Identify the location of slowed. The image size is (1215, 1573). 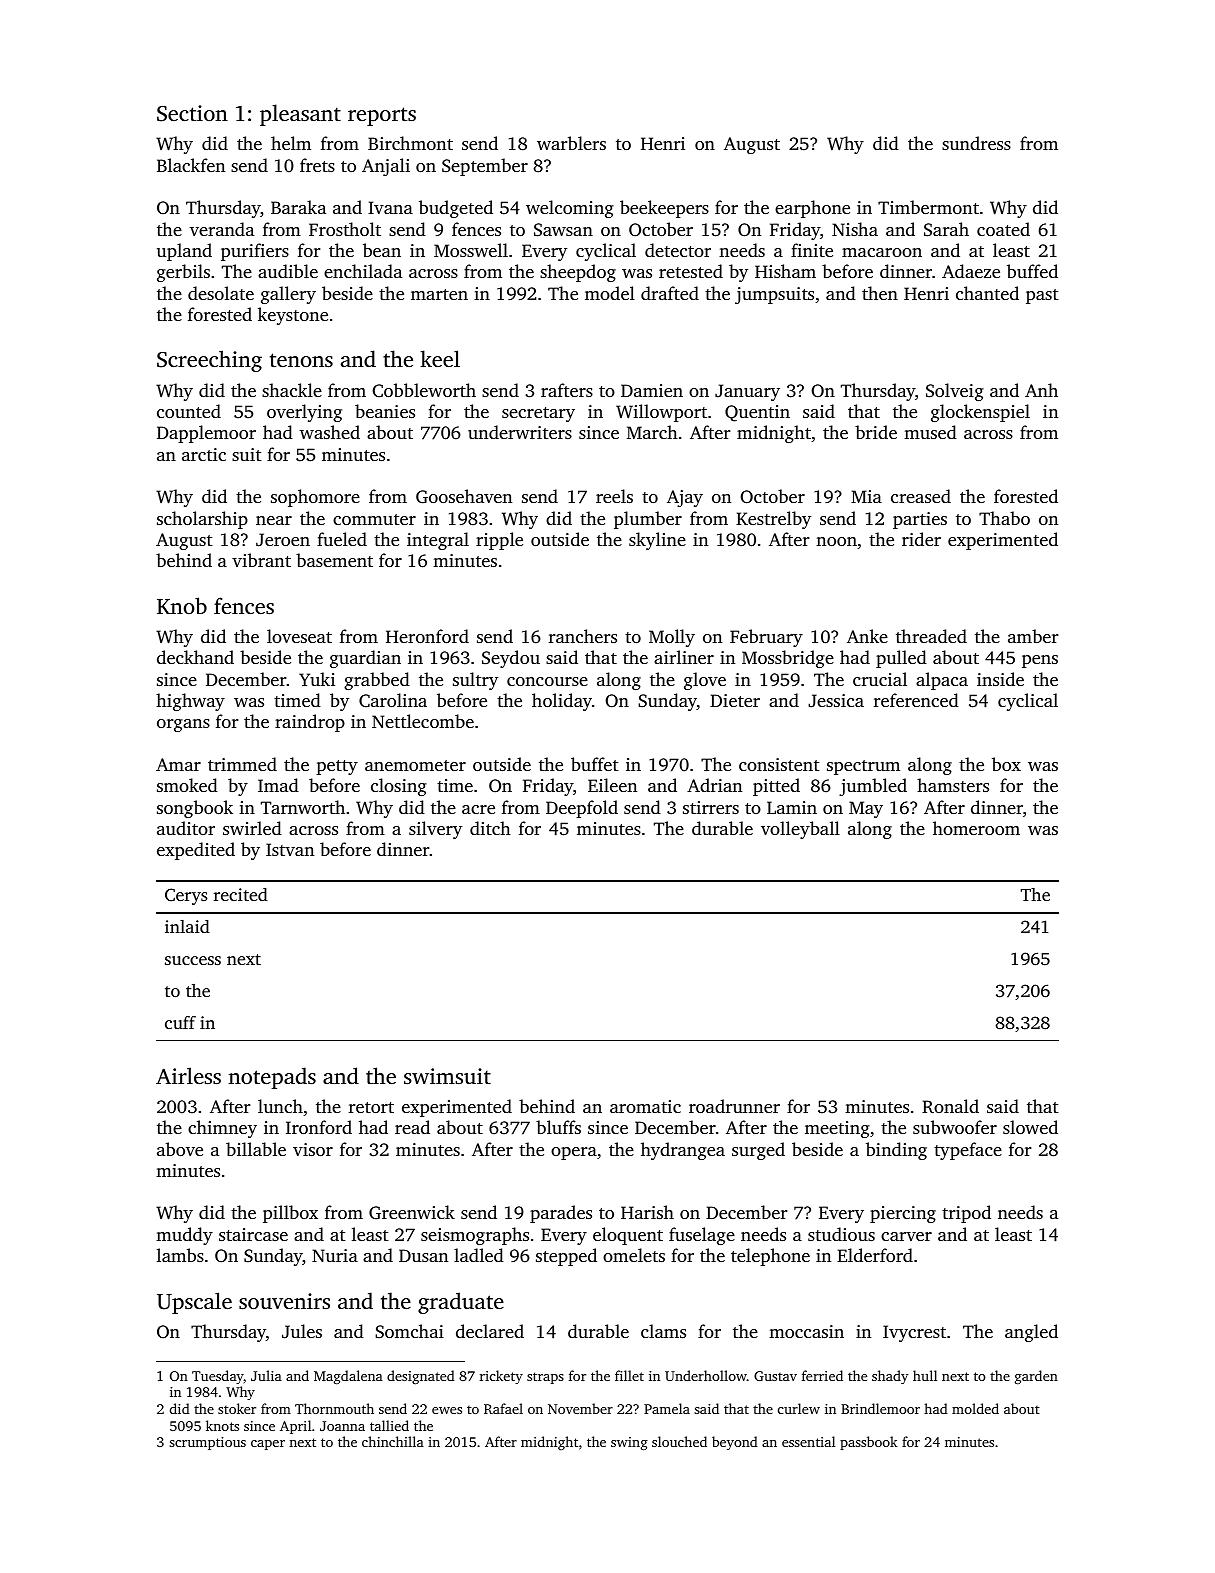
(1030, 1127).
